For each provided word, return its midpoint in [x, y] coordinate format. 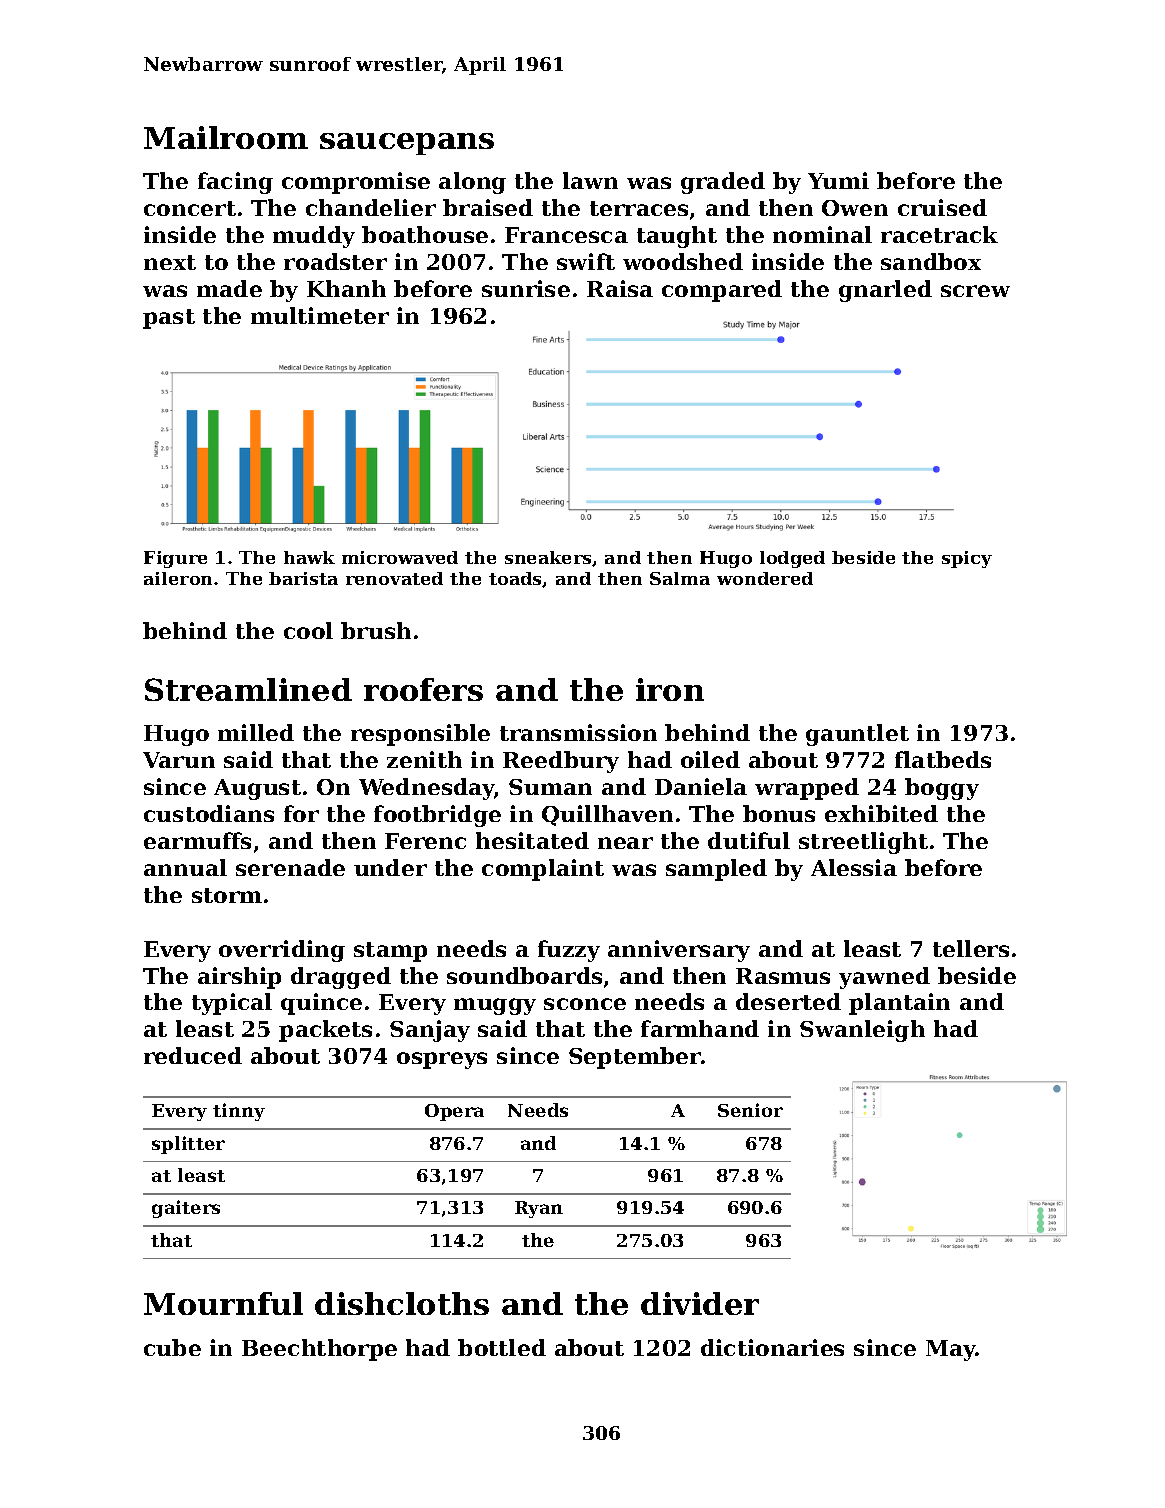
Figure [175, 559]
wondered [765, 578]
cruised [942, 207]
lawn [590, 180]
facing [235, 183]
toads [516, 579]
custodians [209, 813]
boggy [942, 789]
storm [227, 895]
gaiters [186, 1209]
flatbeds [943, 759]
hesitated [532, 840]
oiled [710, 759]
